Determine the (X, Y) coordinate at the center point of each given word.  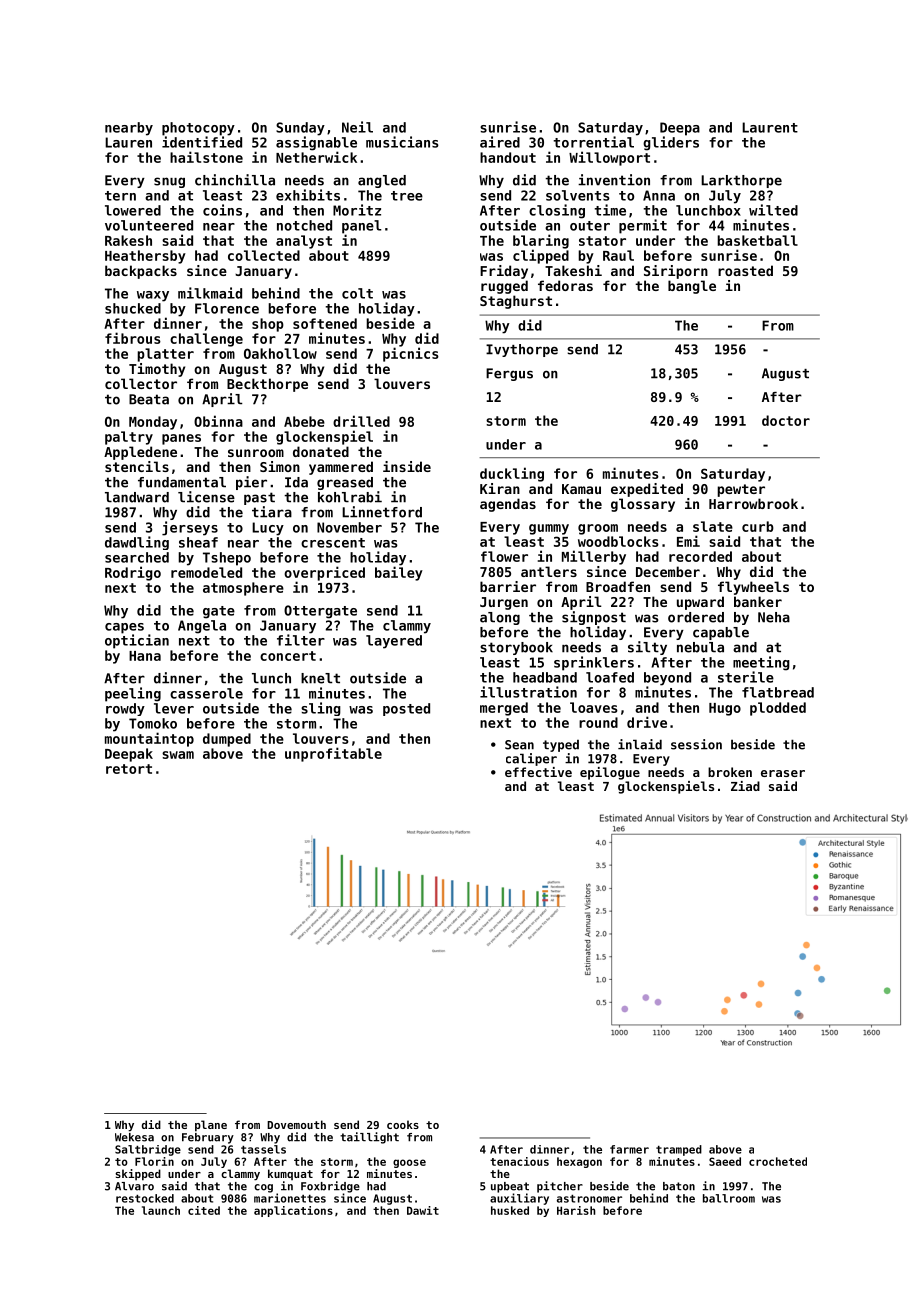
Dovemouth (296, 1124)
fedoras (565, 285)
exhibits (308, 195)
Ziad (745, 786)
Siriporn (676, 272)
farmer (629, 1149)
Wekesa (134, 1137)
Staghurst (516, 302)
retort (129, 769)
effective (538, 772)
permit (643, 226)
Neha (774, 617)
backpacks (141, 272)
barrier (508, 586)
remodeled (206, 572)
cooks (403, 1124)
